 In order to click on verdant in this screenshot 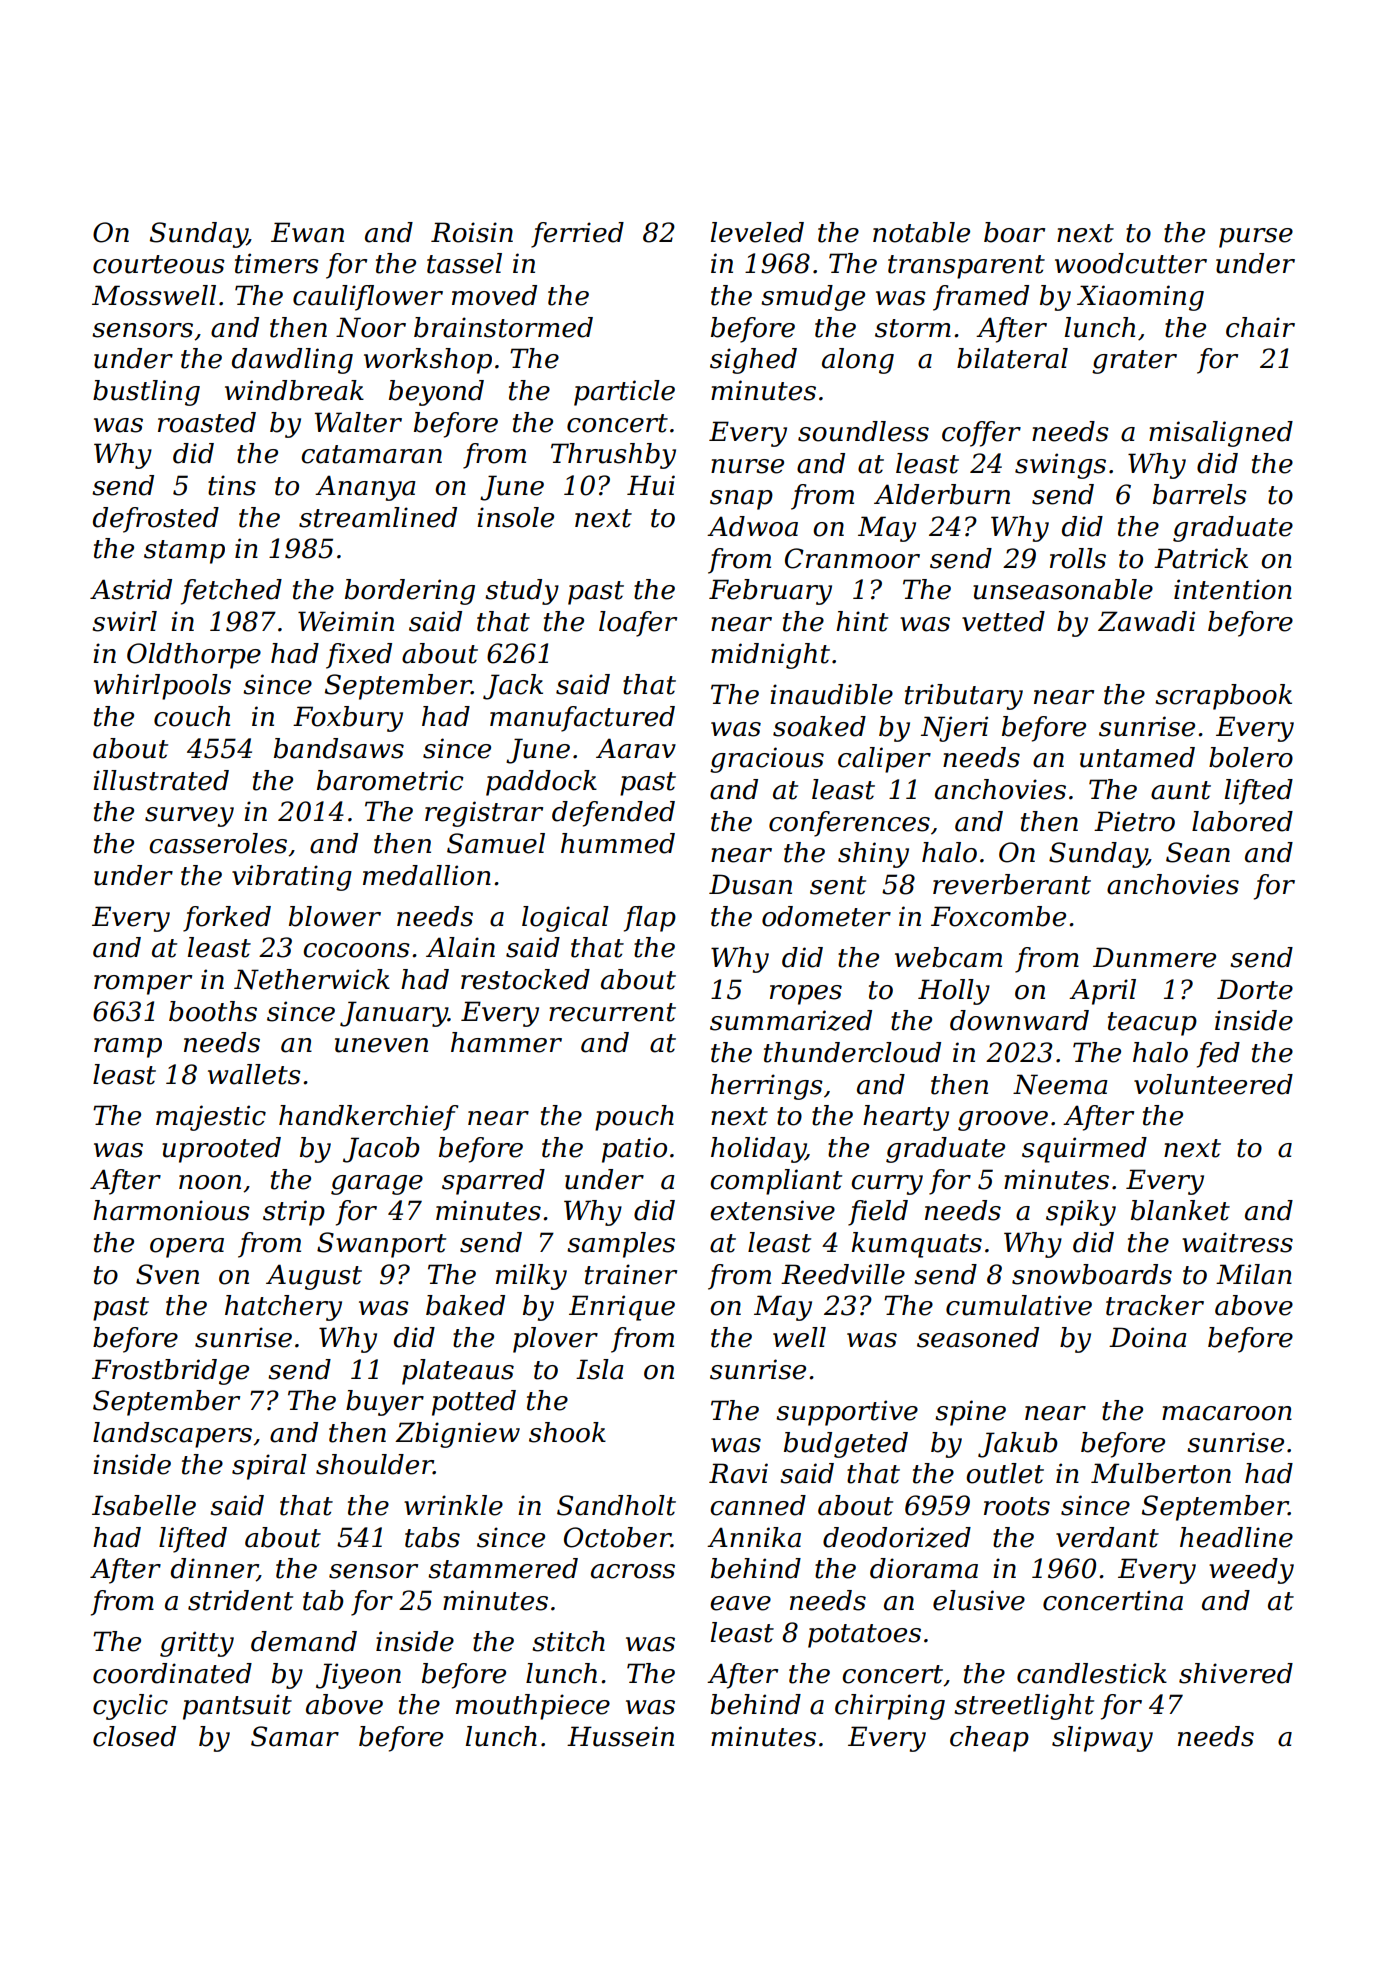, I will do `click(1107, 1537)`.
